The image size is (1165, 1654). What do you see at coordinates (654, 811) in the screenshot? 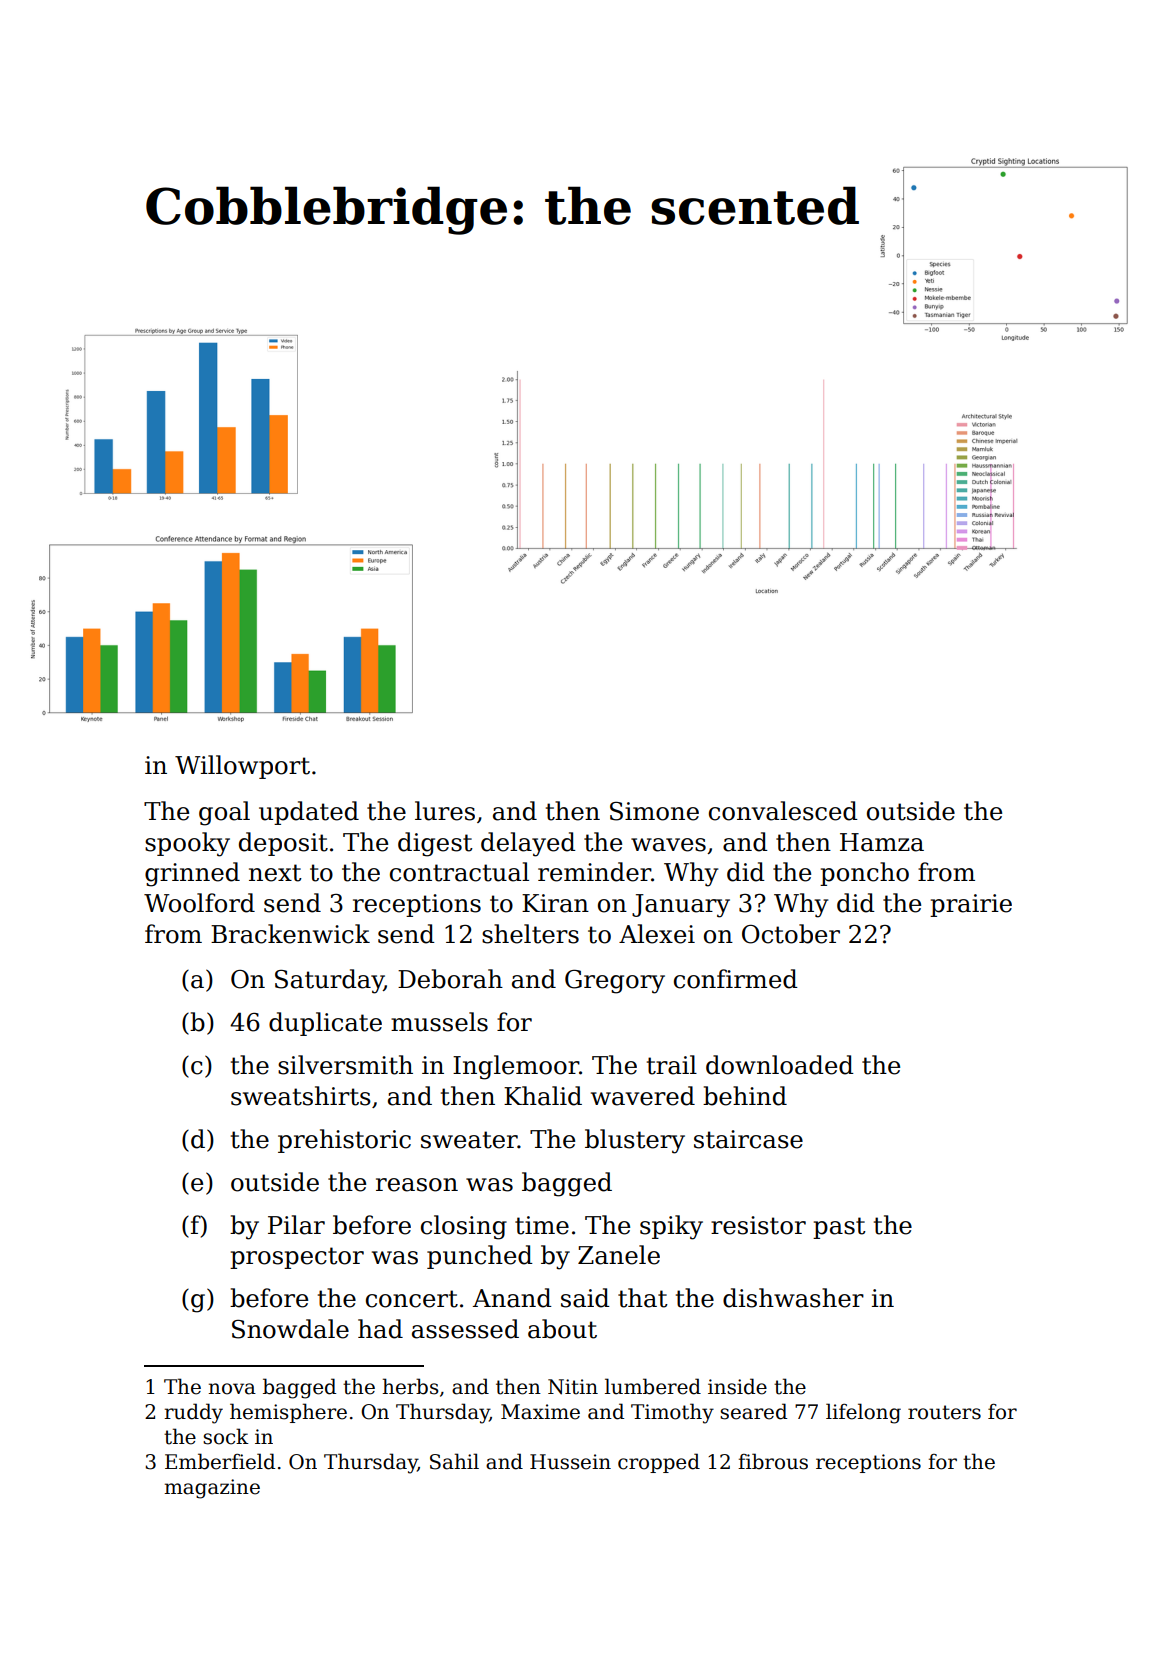
I see `Simone` at bounding box center [654, 811].
